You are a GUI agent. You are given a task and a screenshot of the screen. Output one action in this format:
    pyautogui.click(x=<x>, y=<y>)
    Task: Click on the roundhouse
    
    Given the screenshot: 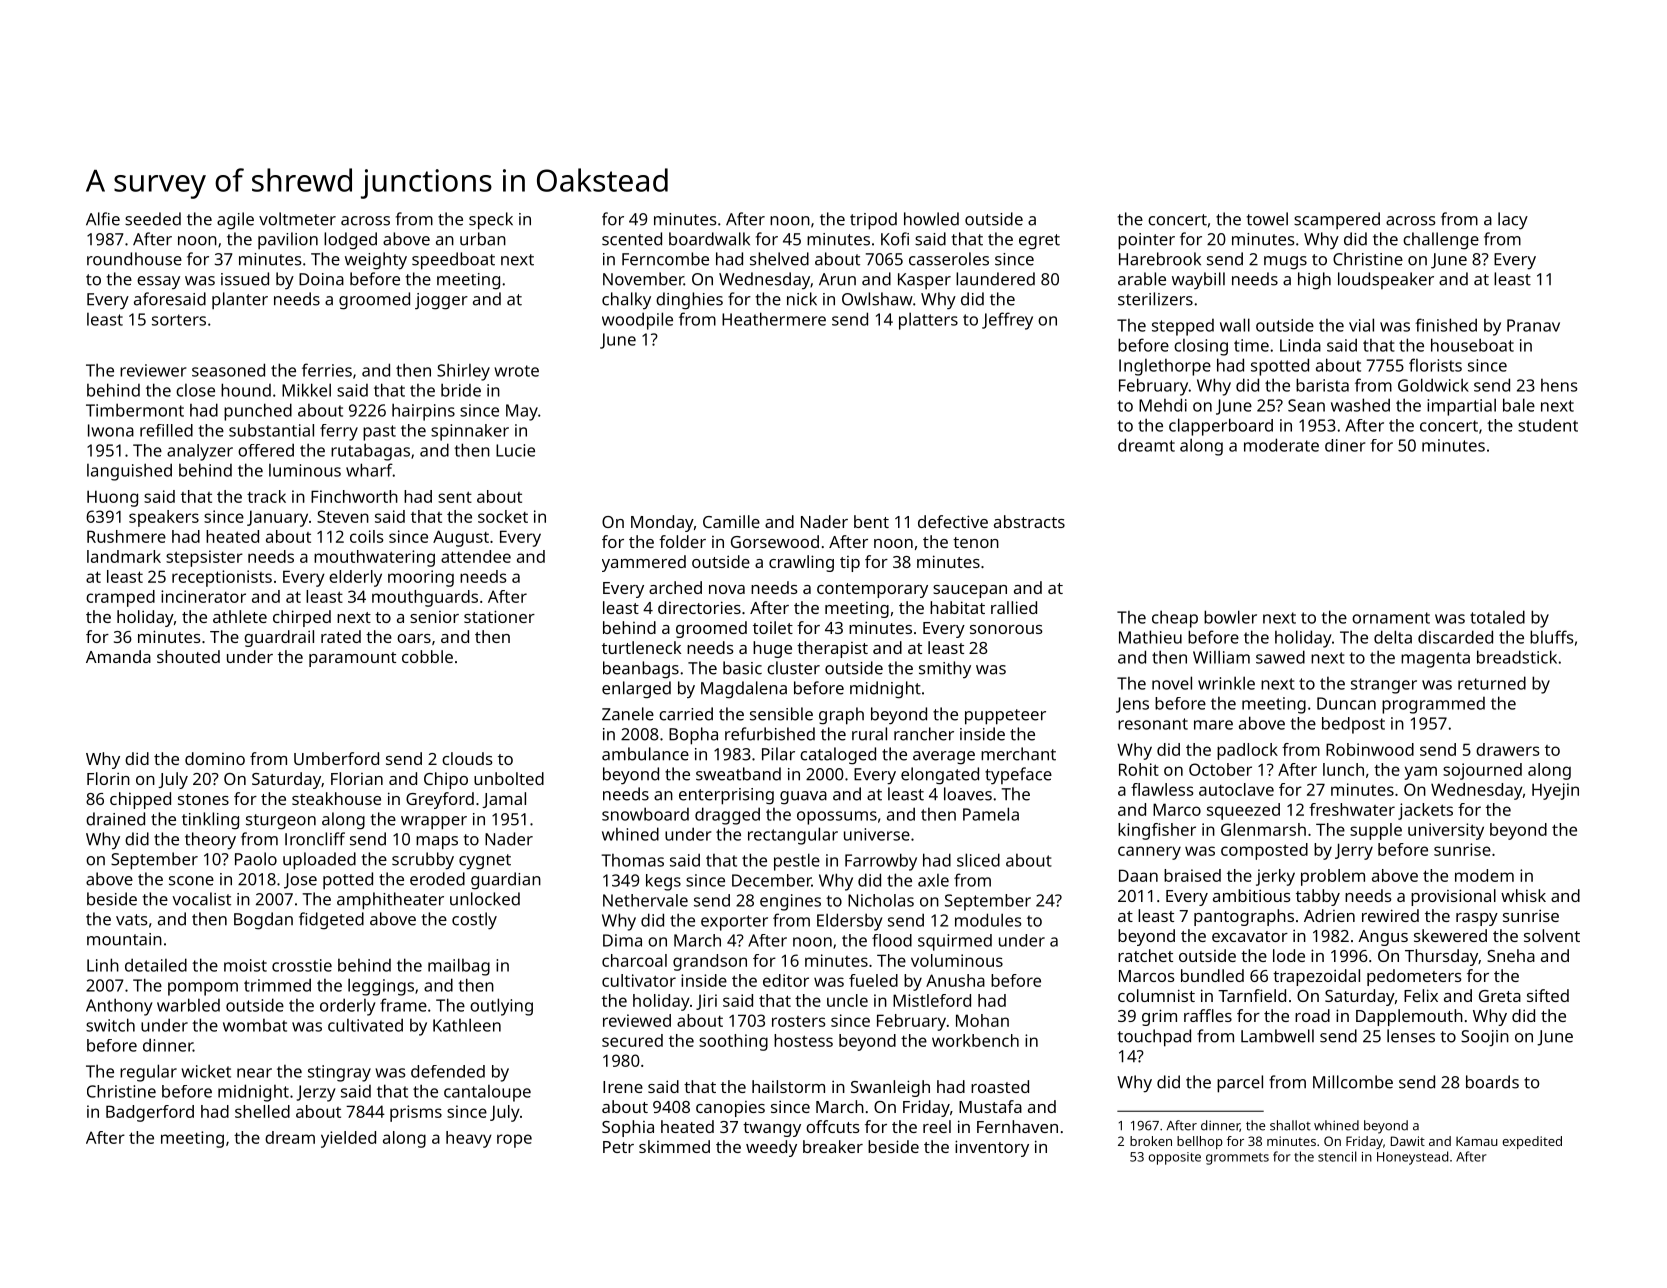 What is the action you would take?
    pyautogui.click(x=134, y=259)
